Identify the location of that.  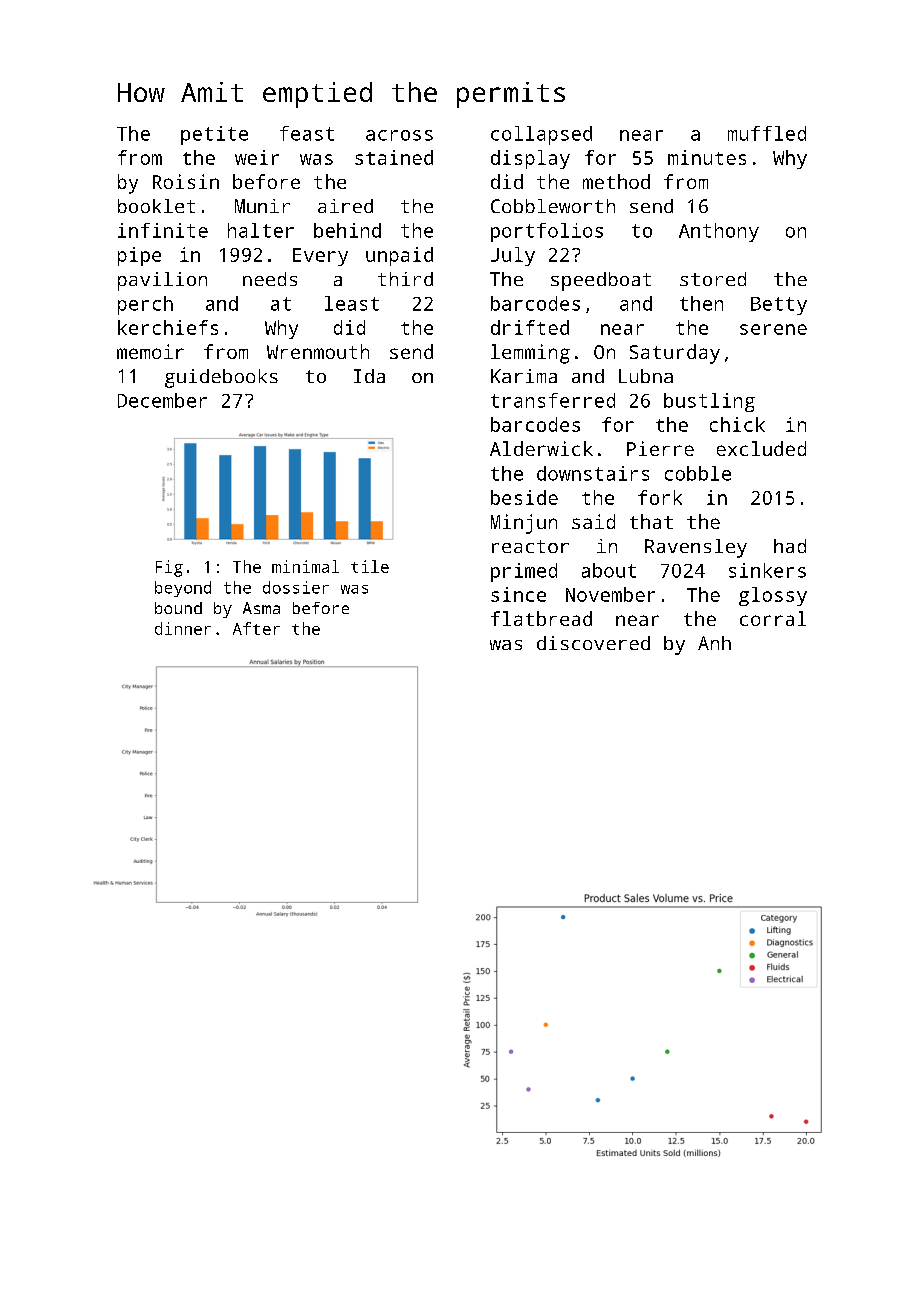
(651, 521).
